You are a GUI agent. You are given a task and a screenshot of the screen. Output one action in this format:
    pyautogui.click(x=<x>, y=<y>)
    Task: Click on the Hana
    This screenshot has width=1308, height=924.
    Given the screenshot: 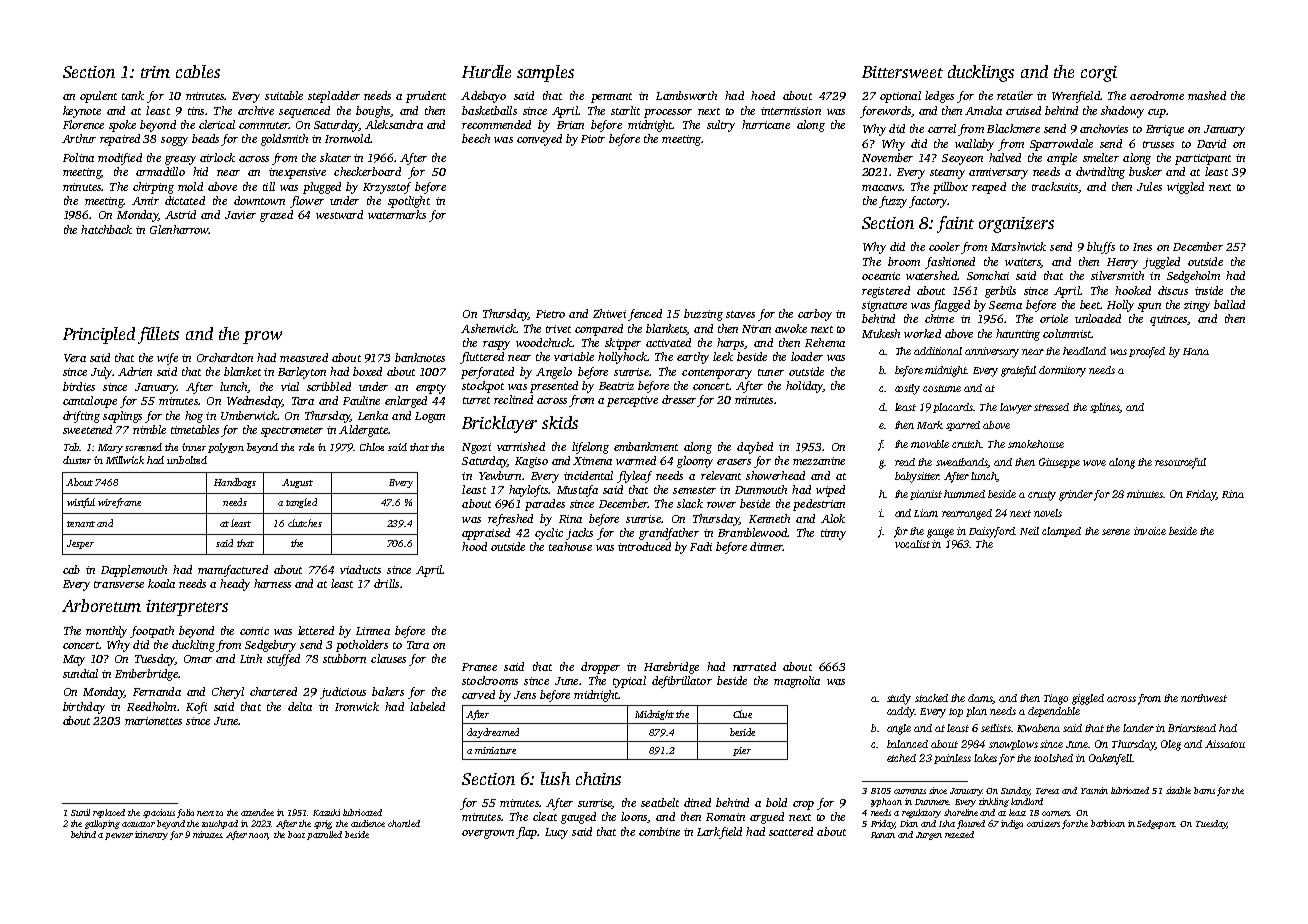 What is the action you would take?
    pyautogui.click(x=1196, y=351)
